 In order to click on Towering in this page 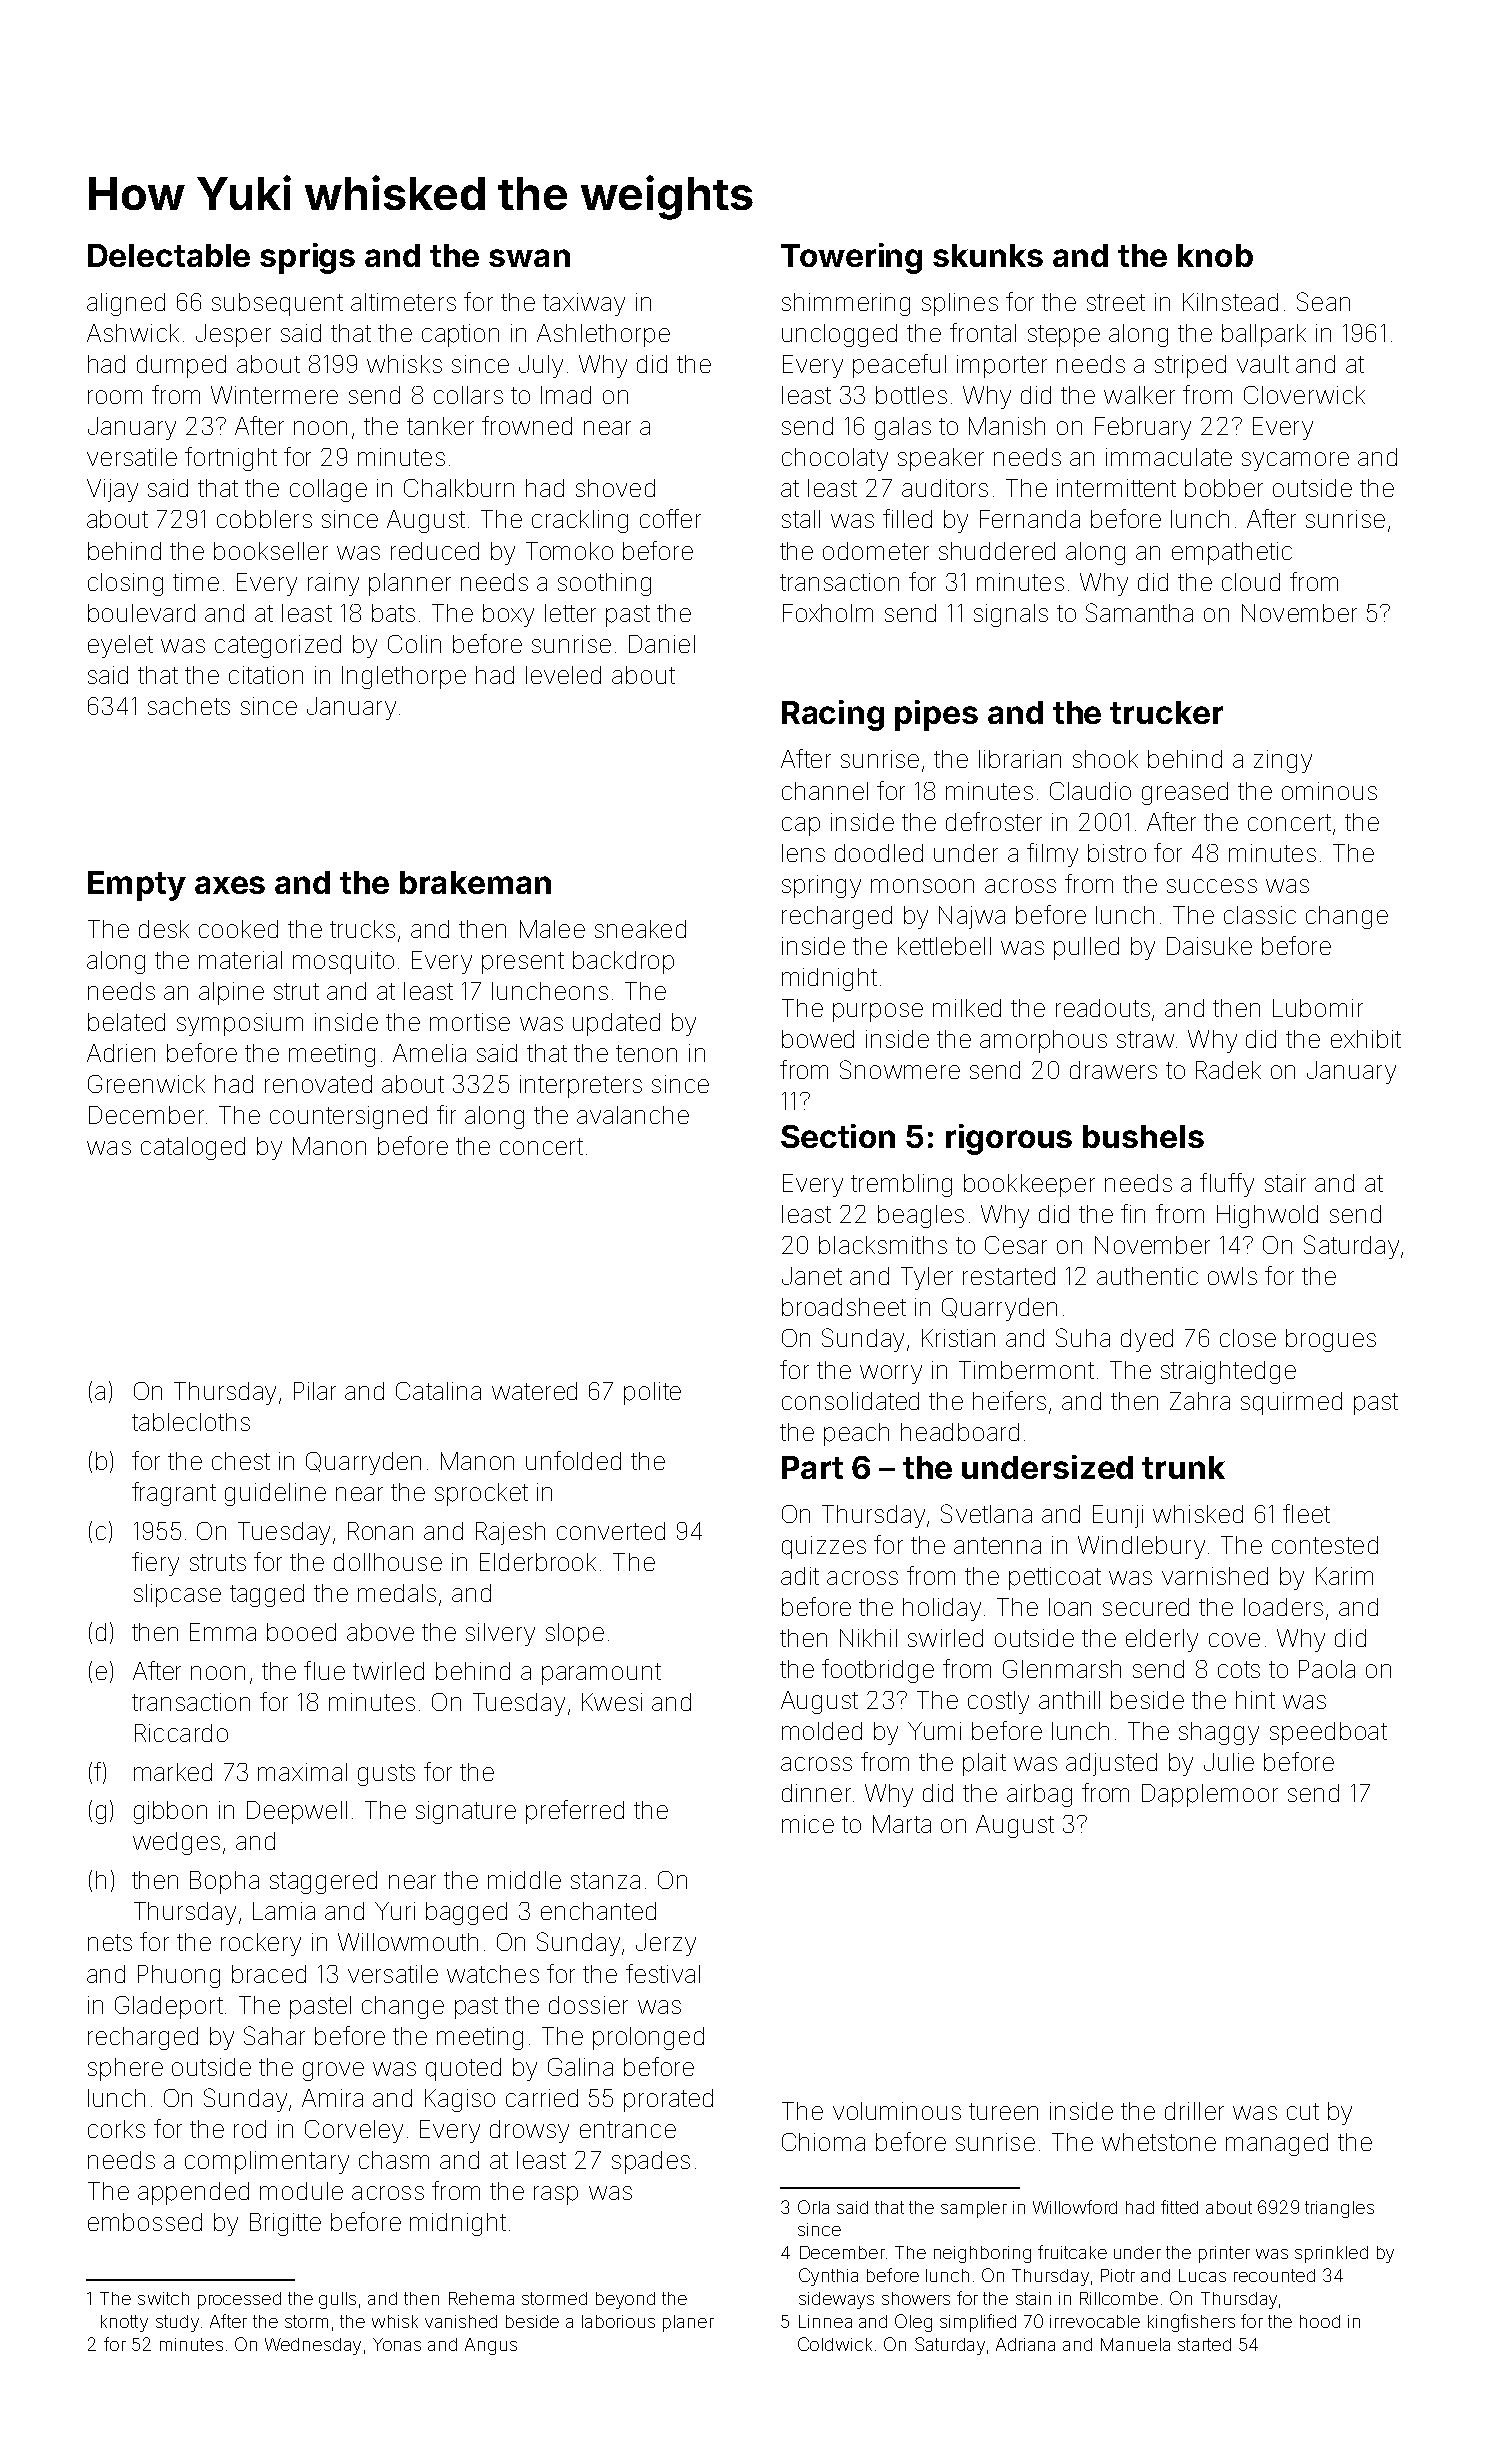, I will do `click(851, 258)`.
